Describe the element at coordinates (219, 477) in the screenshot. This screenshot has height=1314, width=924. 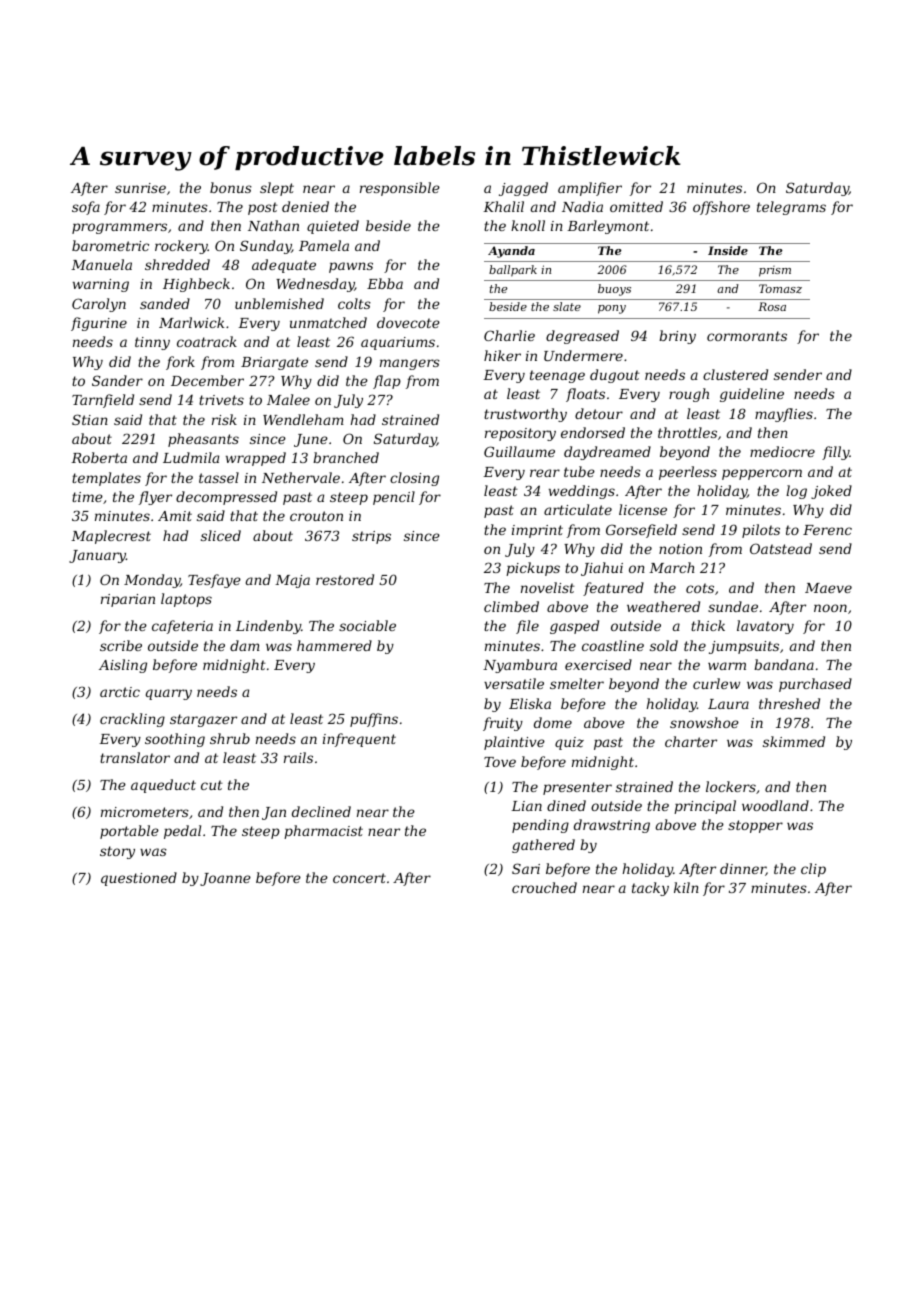
I see `tassel` at that location.
